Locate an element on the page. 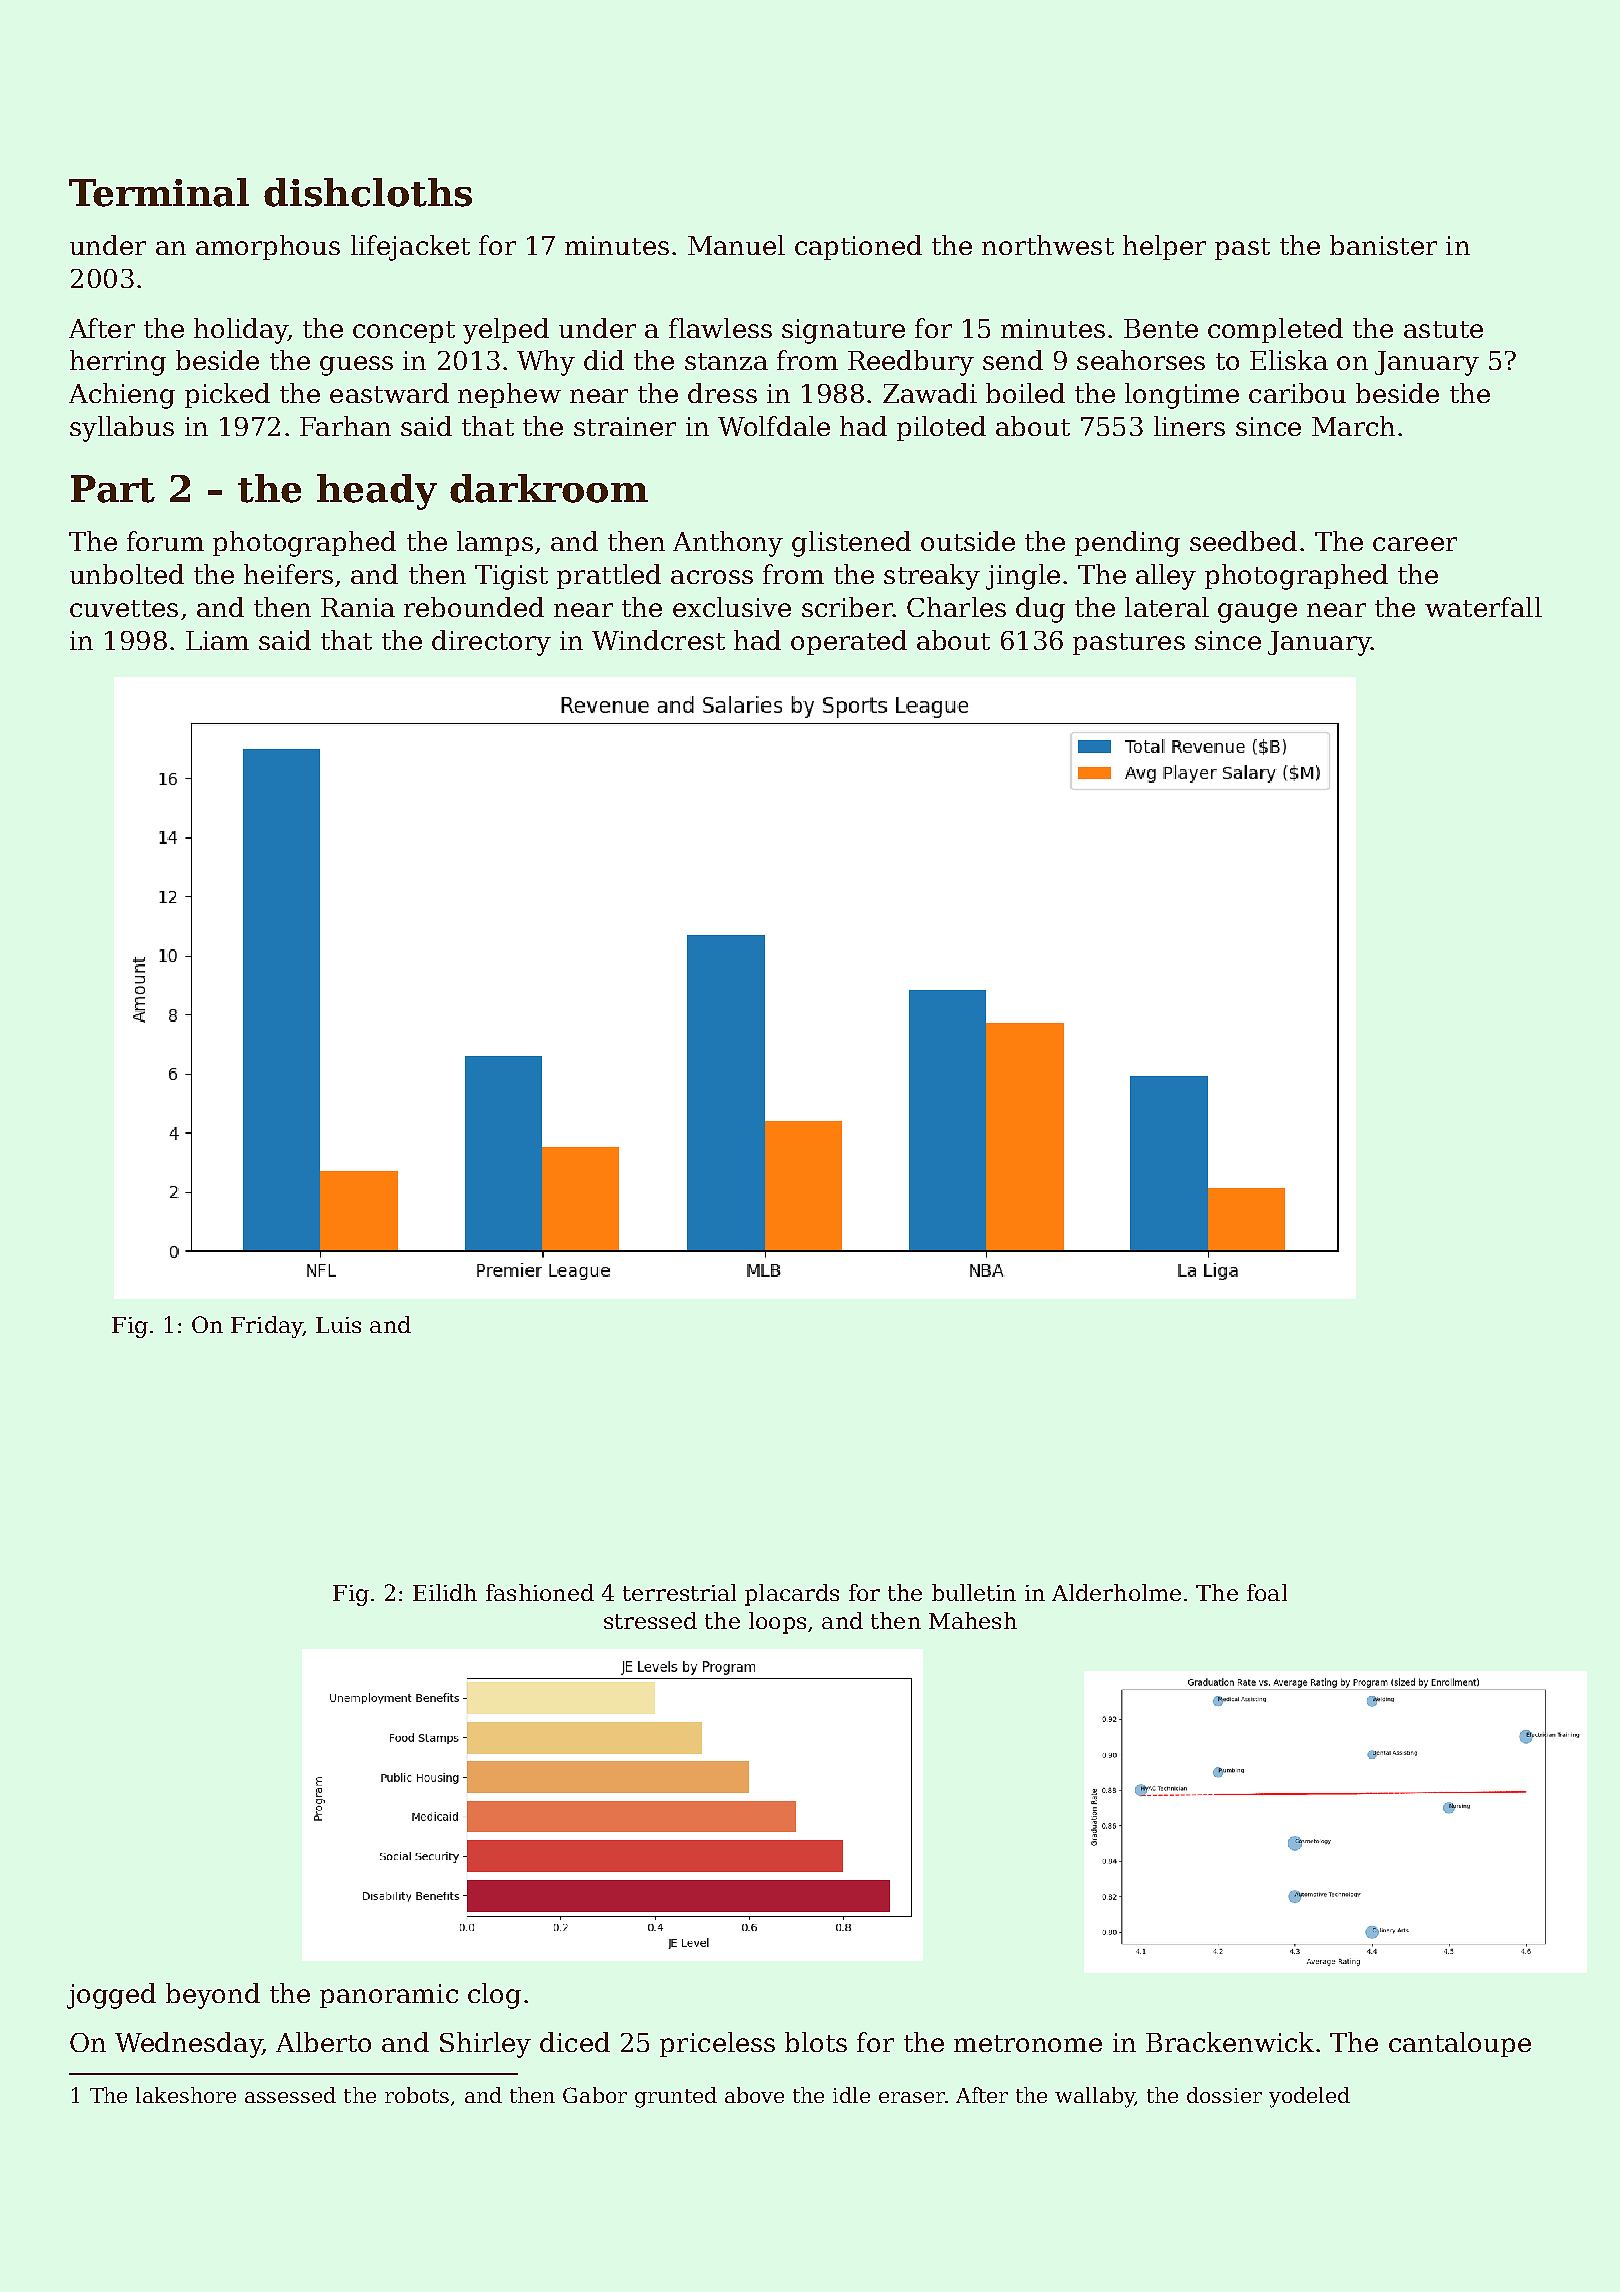  jogged is located at coordinates (111, 1996).
